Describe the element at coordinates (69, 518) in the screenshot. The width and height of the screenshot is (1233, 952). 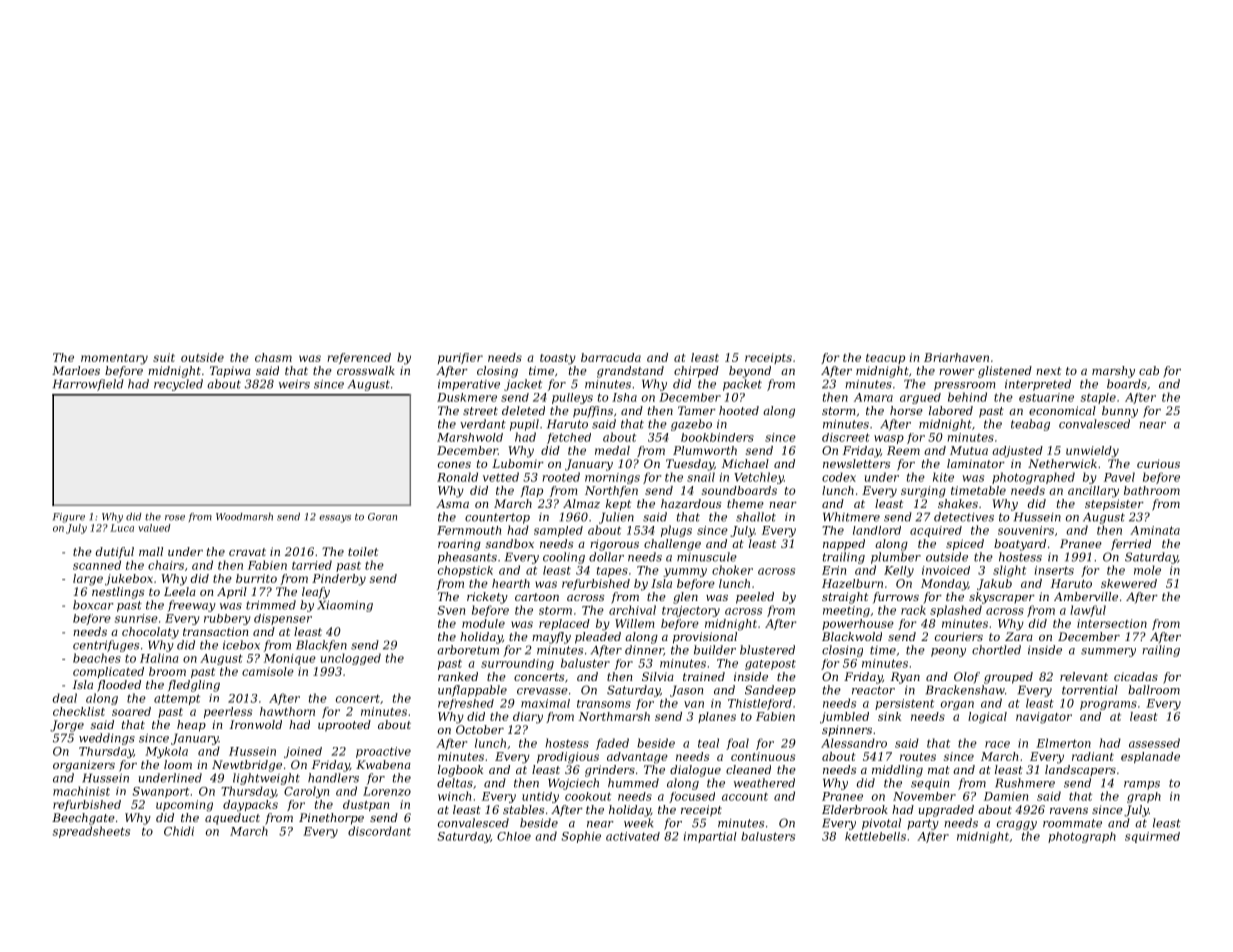
I see `Figure` at that location.
